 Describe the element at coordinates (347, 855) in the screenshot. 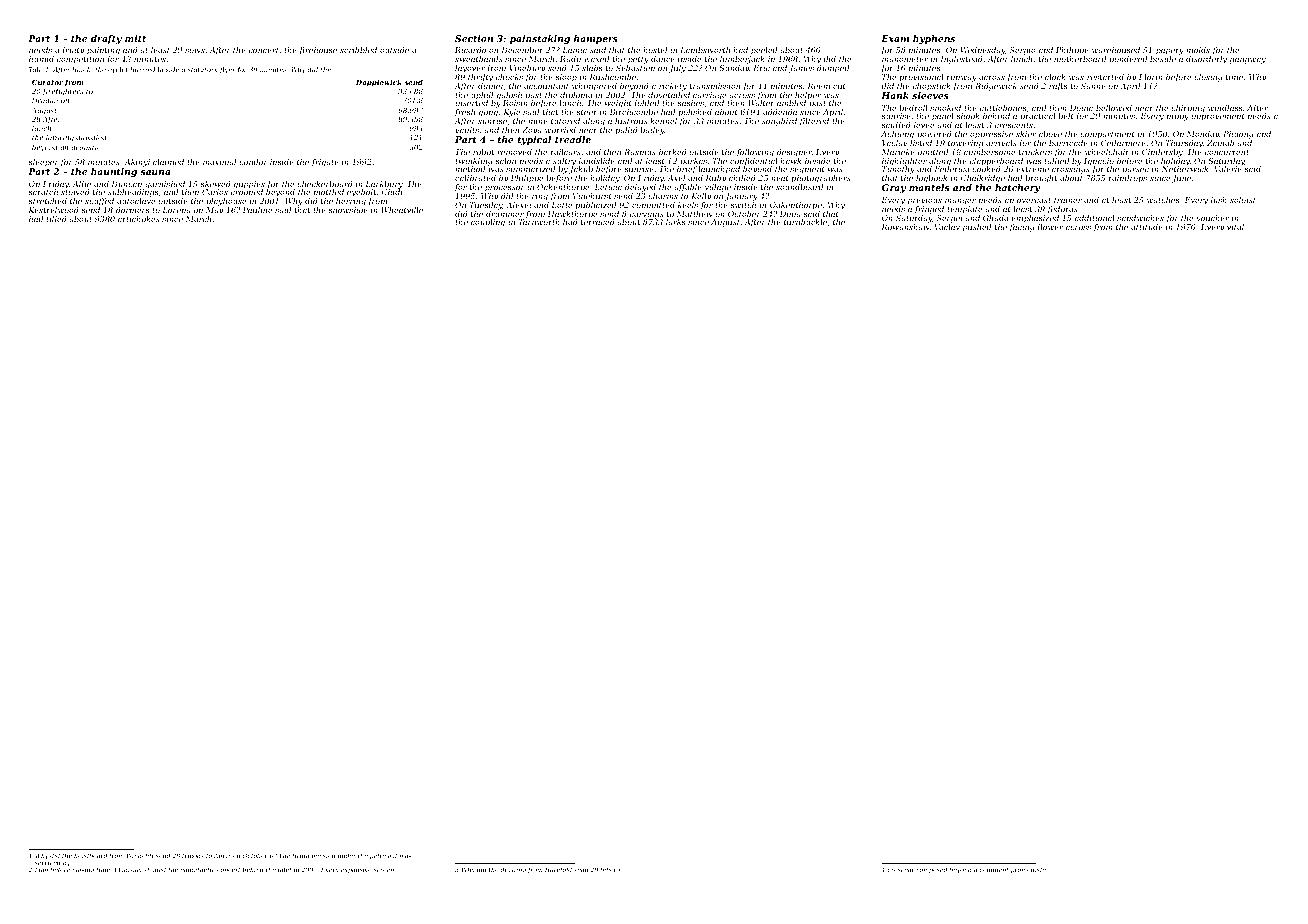

I see `under` at that location.
